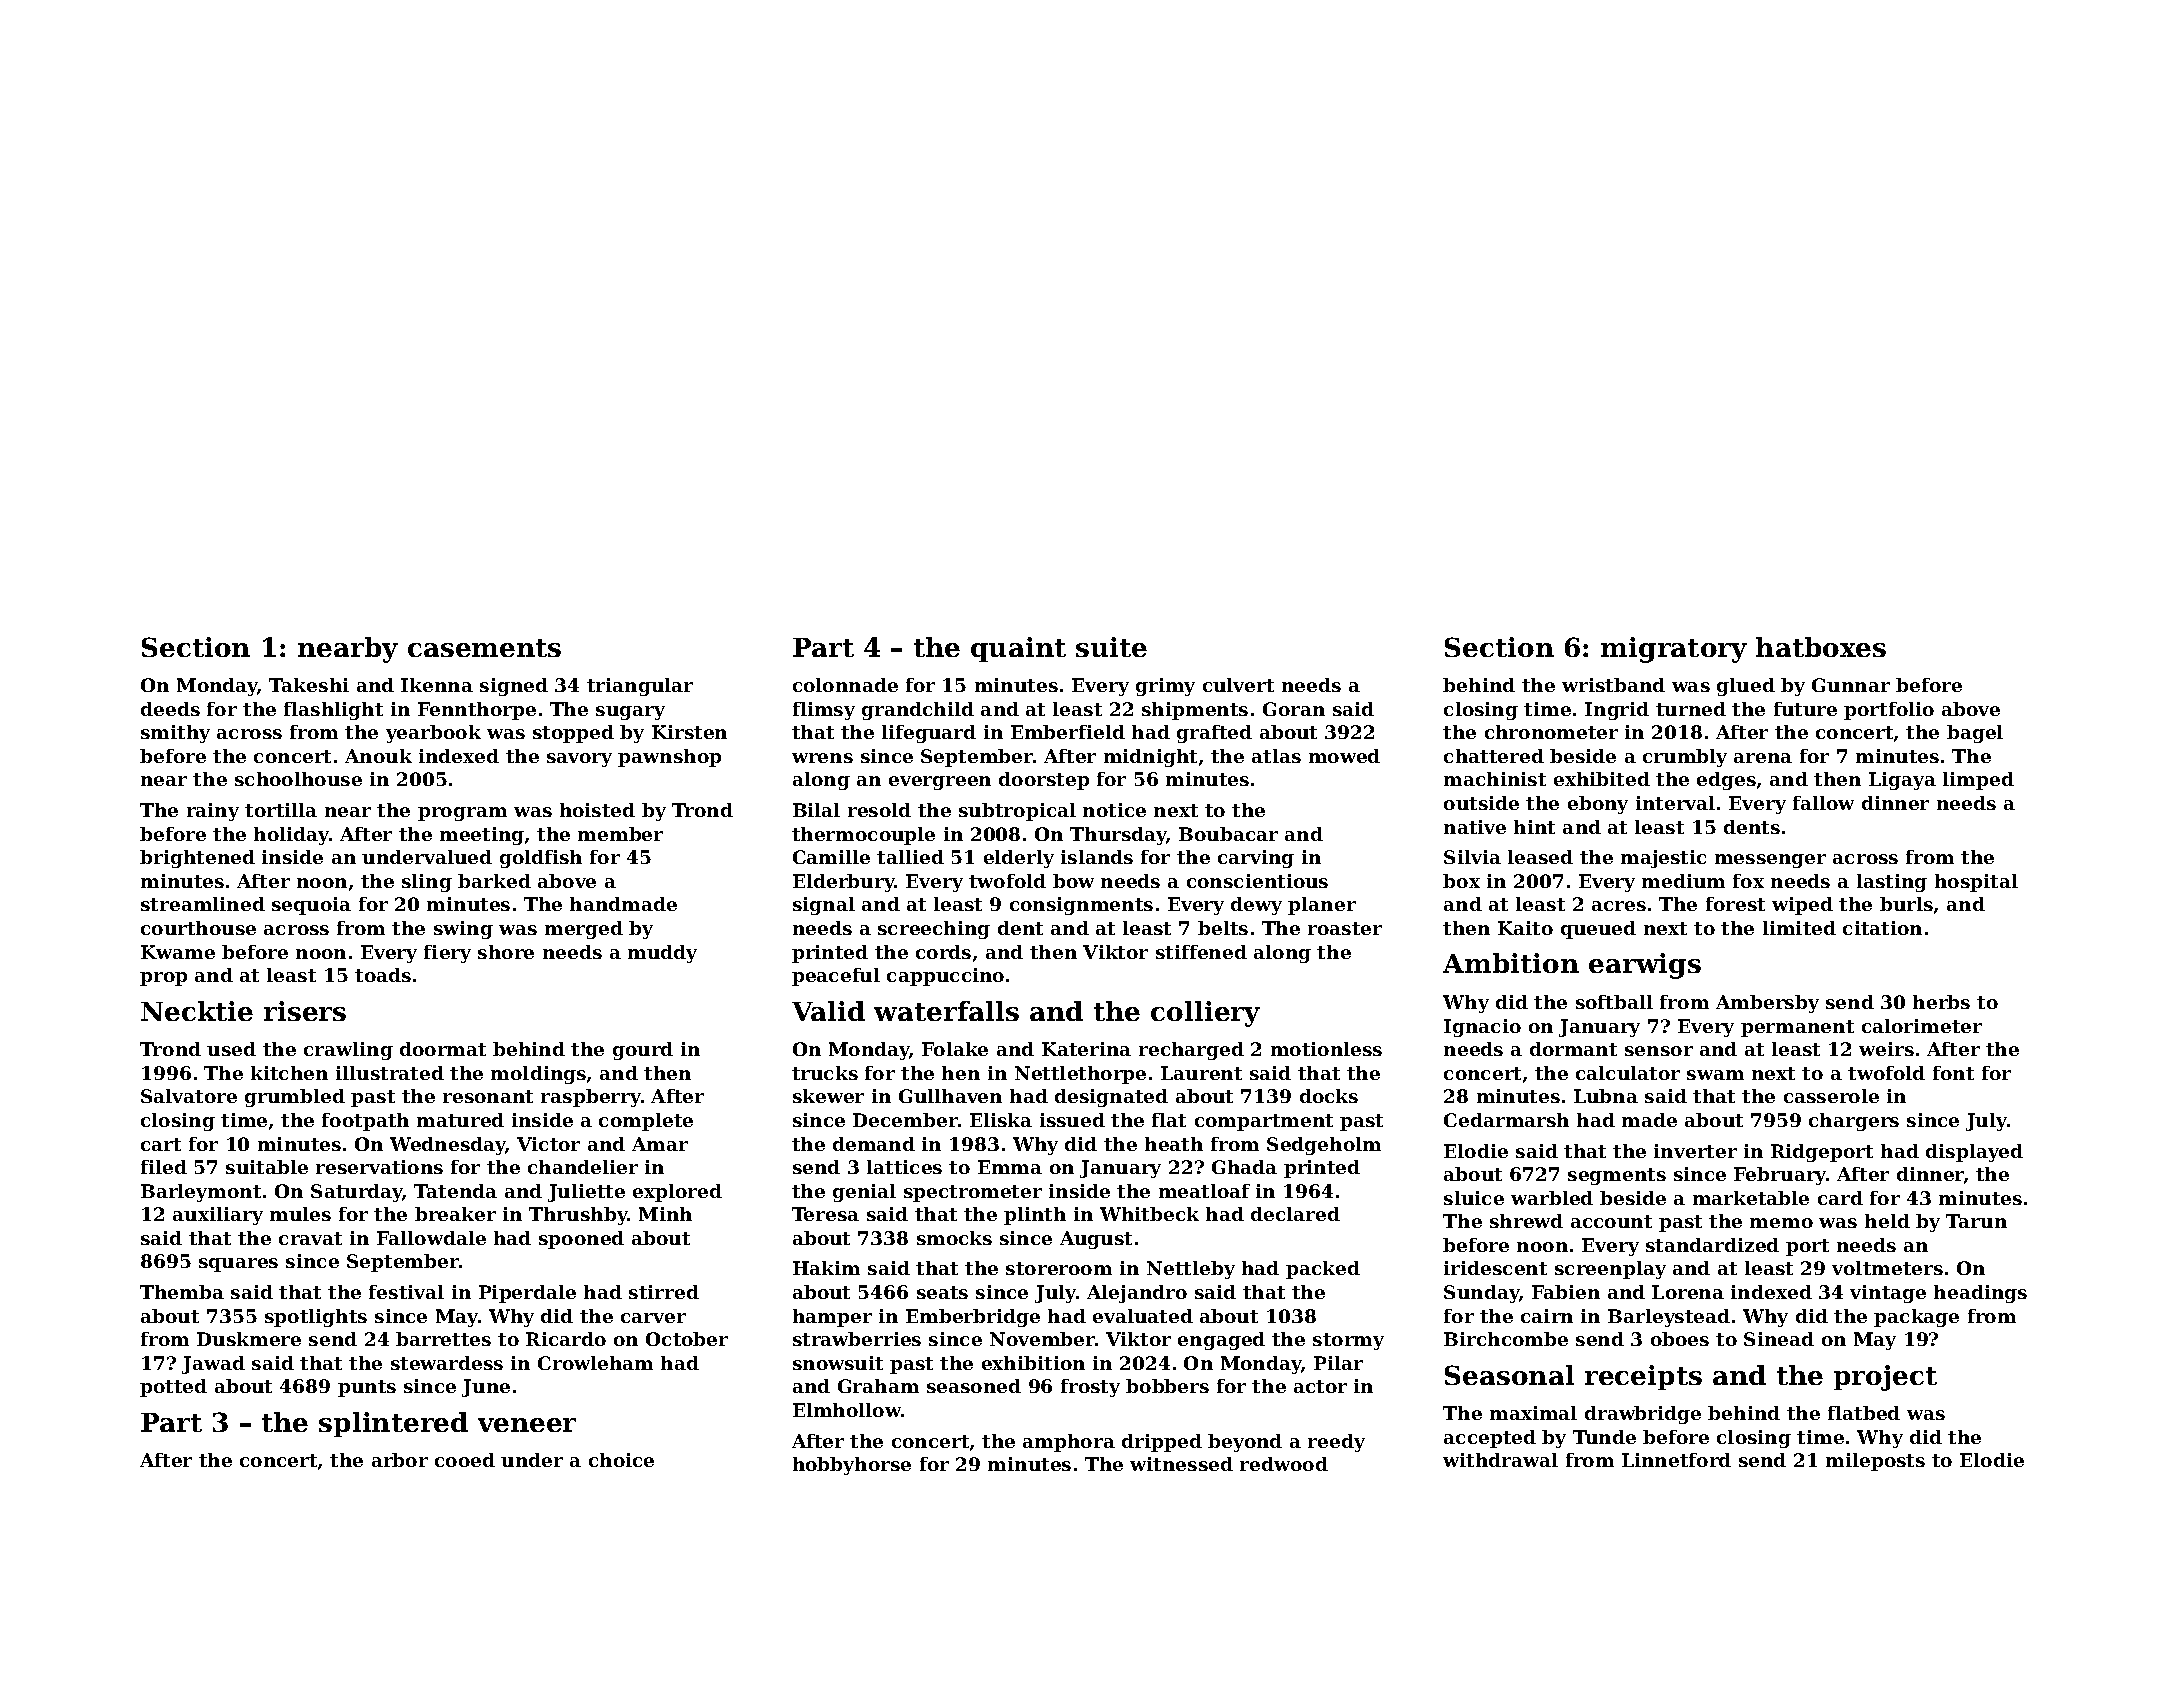  Describe the element at coordinates (400, 1460) in the screenshot. I see `arbor` at that location.
